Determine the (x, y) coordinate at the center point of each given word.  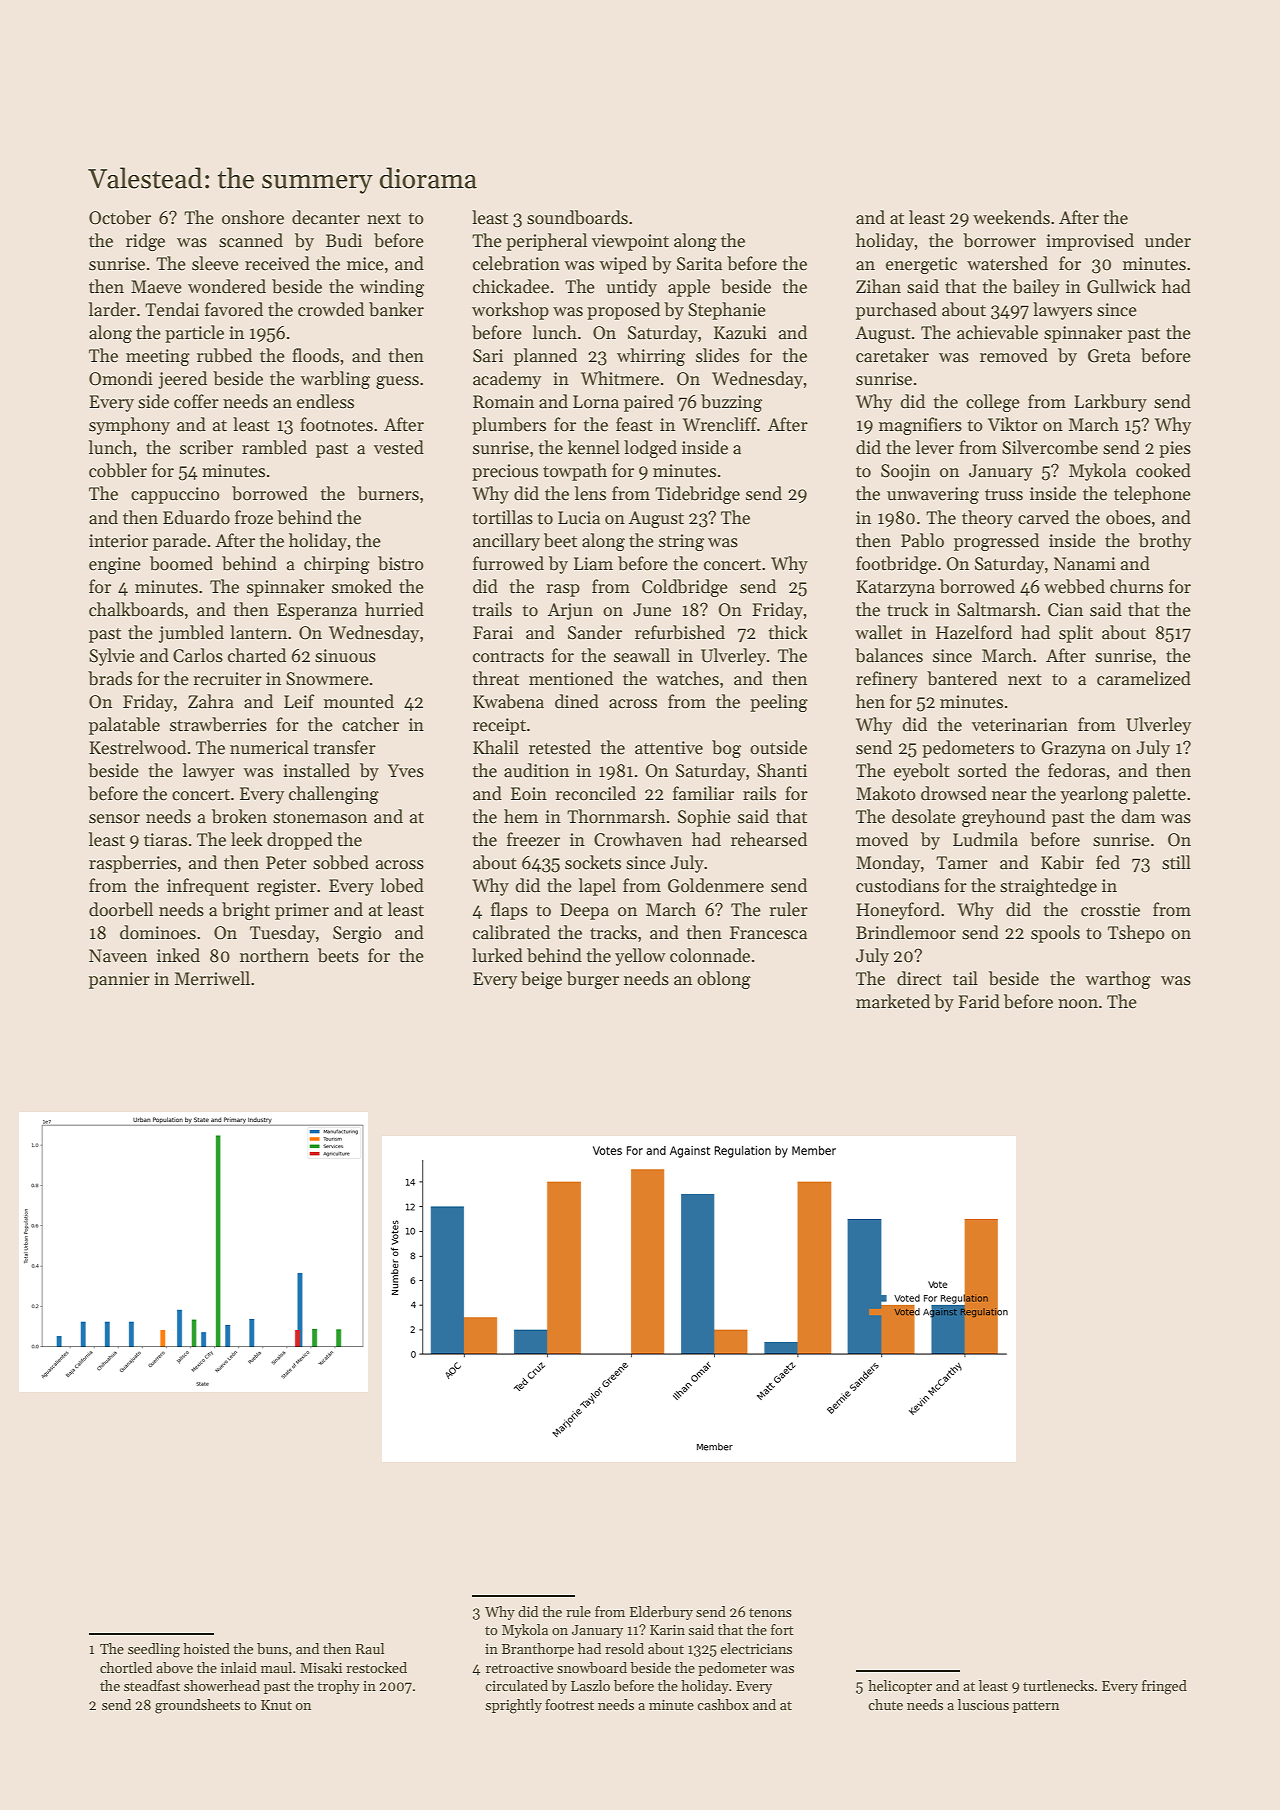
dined (577, 701)
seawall (642, 655)
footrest (569, 1704)
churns (1136, 586)
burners (388, 493)
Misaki (321, 1667)
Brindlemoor (906, 932)
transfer (344, 747)
